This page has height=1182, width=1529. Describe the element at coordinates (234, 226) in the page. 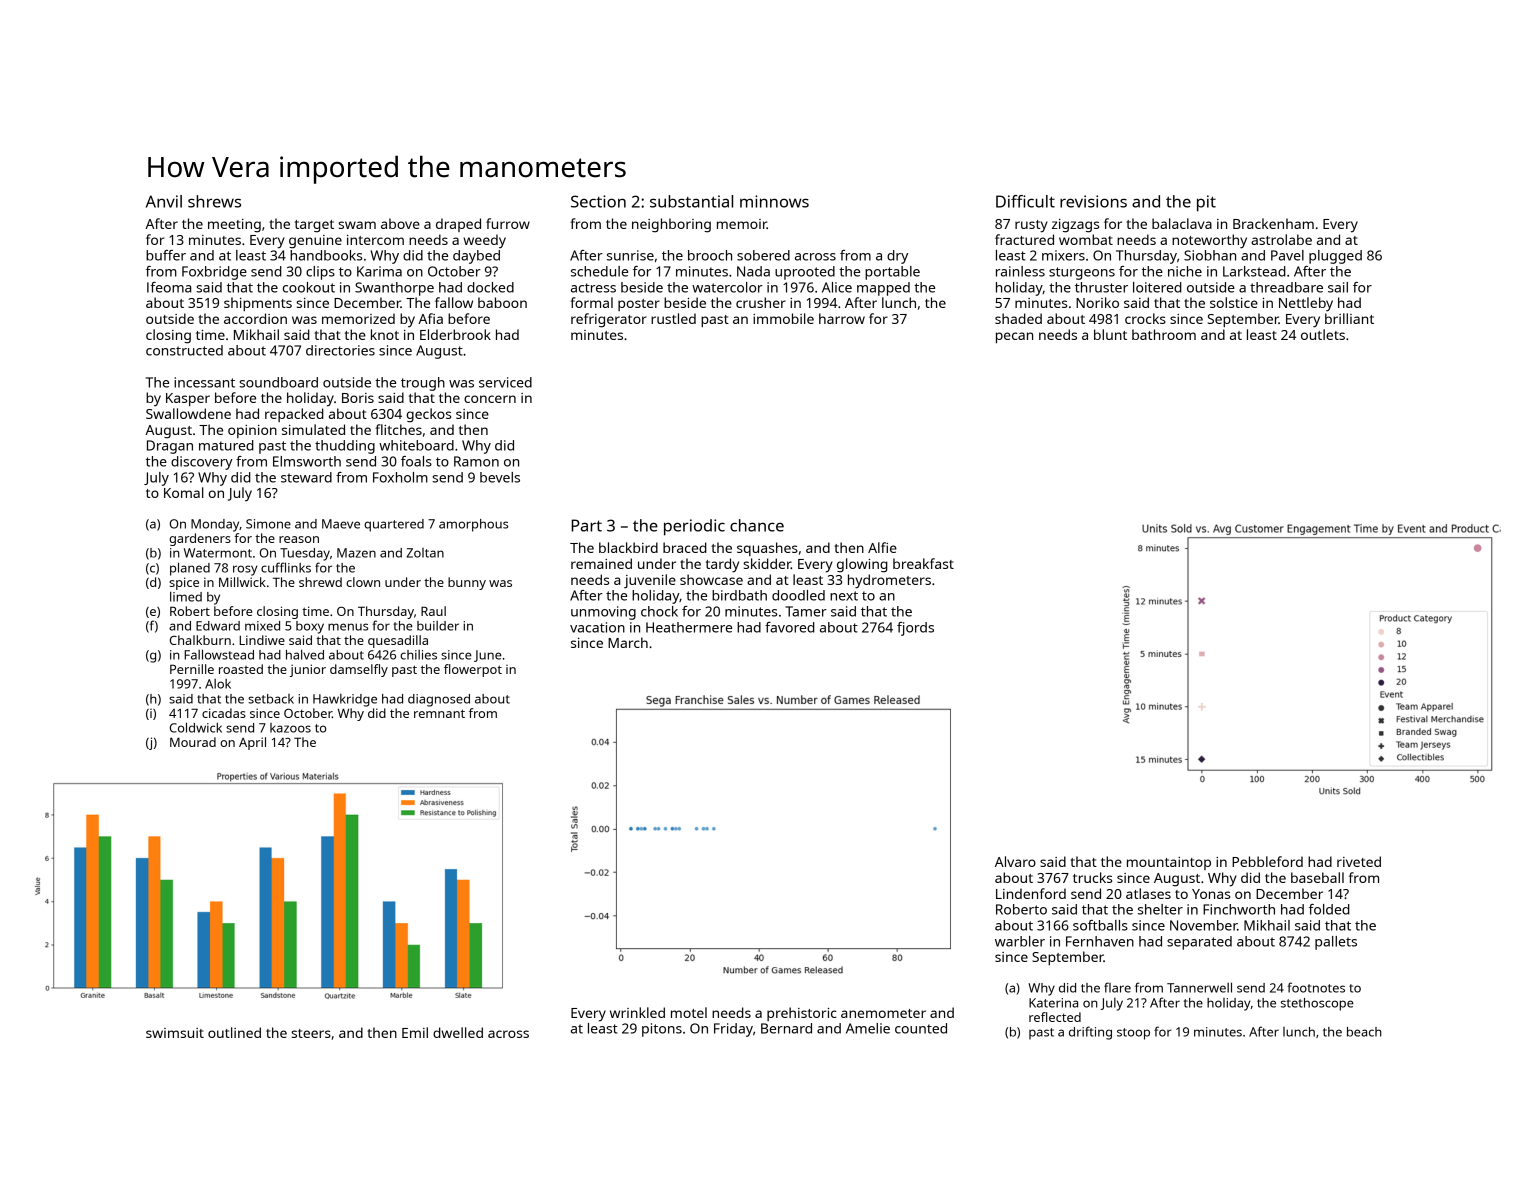

I see `meeting` at that location.
